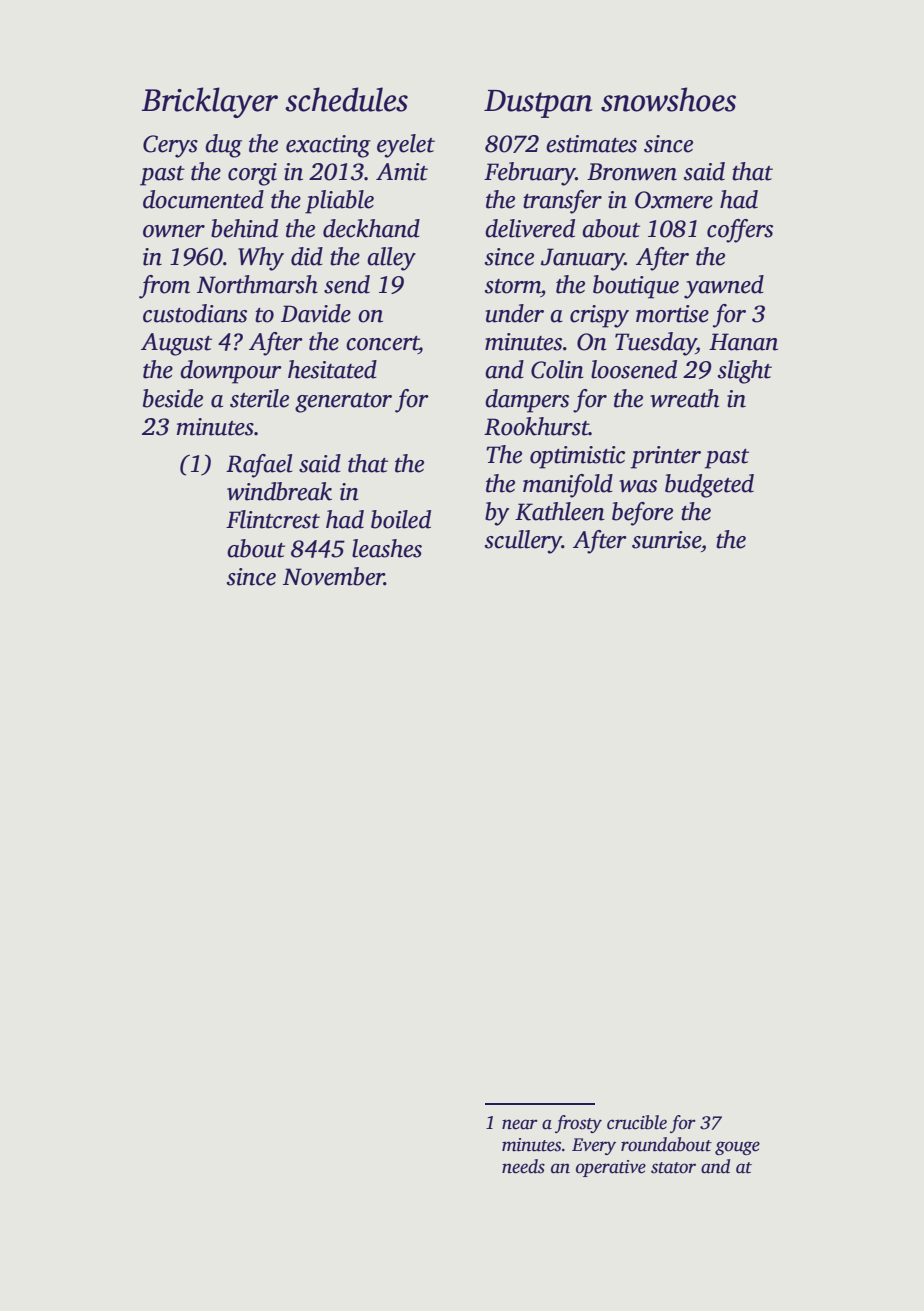  Describe the element at coordinates (170, 146) in the screenshot. I see `Cerys` at that location.
